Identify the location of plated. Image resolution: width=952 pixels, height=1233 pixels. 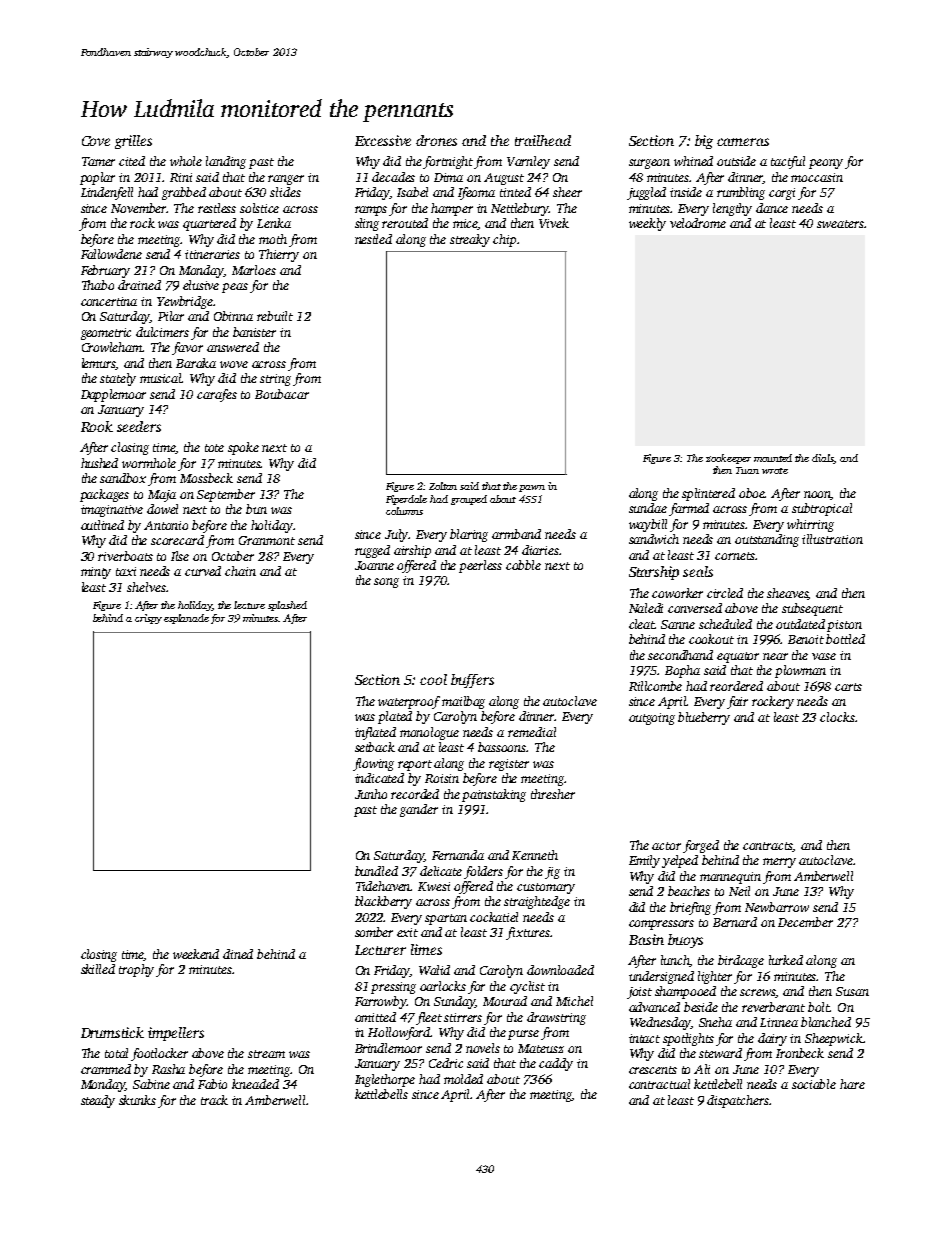
(395, 717).
